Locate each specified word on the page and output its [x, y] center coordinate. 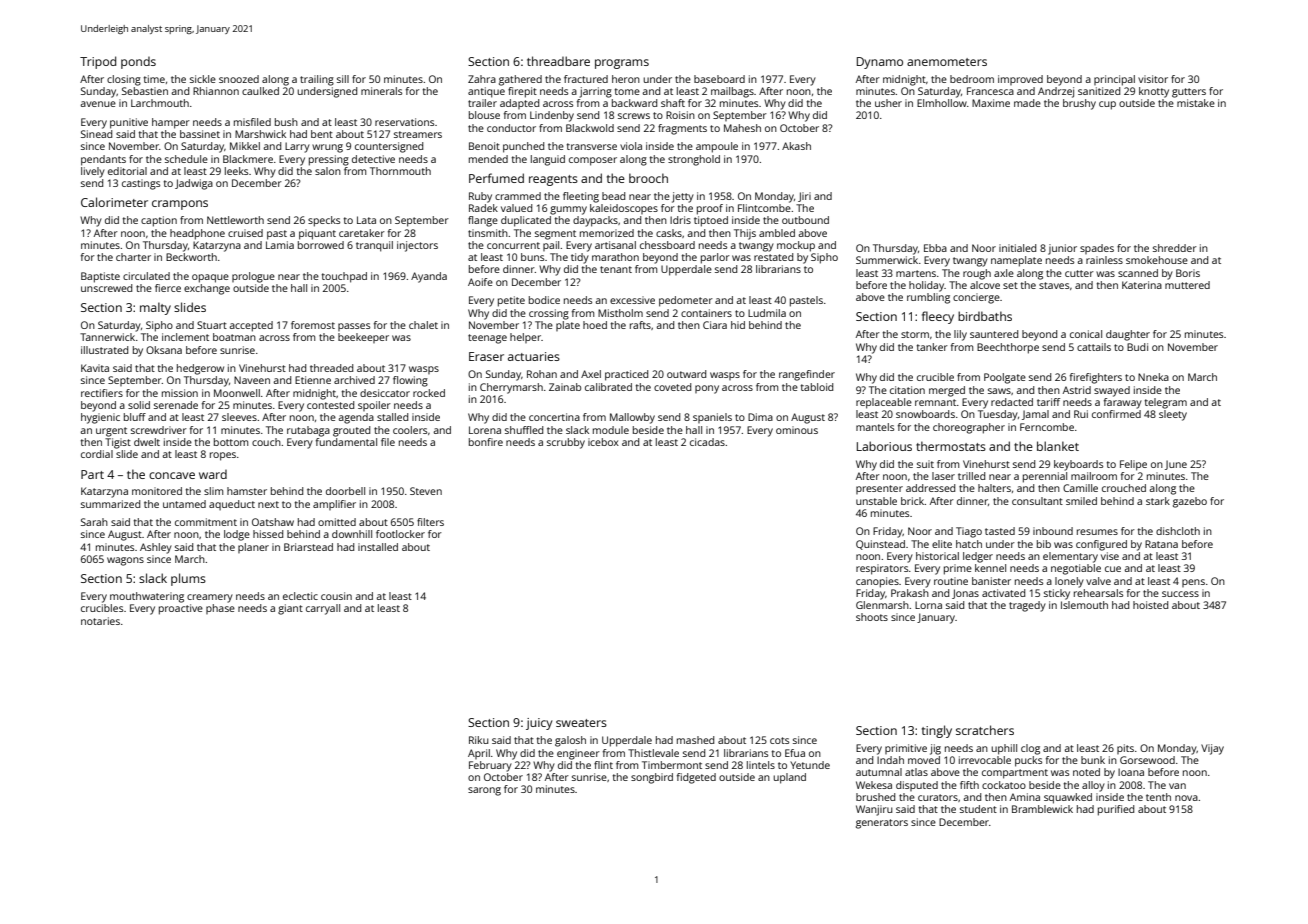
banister [991, 581]
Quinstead [880, 545]
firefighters [1096, 378]
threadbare [558, 61]
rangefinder [807, 375]
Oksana [164, 350]
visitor [1153, 79]
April [479, 754]
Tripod [98, 62]
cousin [336, 596]
